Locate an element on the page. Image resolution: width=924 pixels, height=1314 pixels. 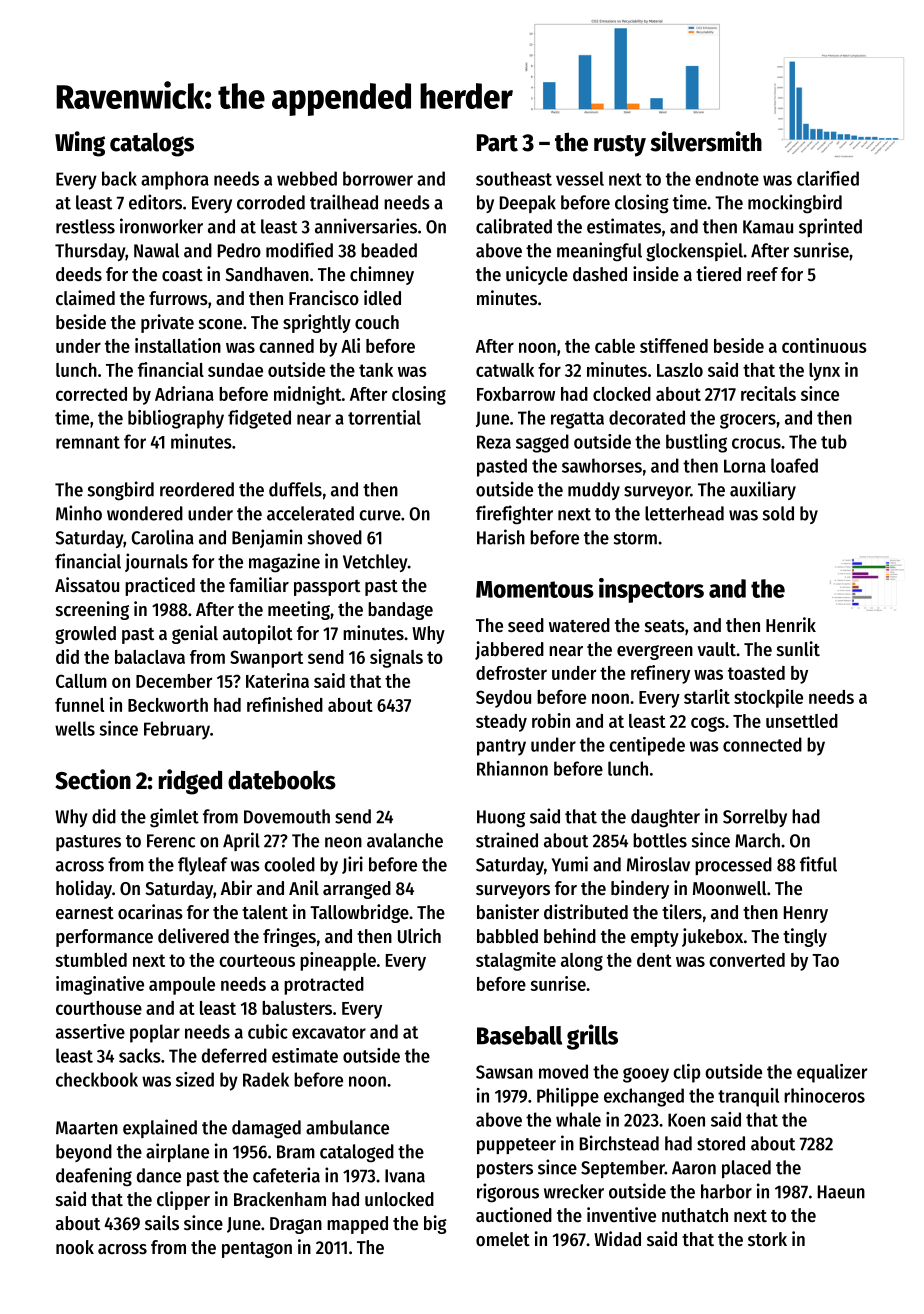
bibliography is located at coordinates (176, 419).
